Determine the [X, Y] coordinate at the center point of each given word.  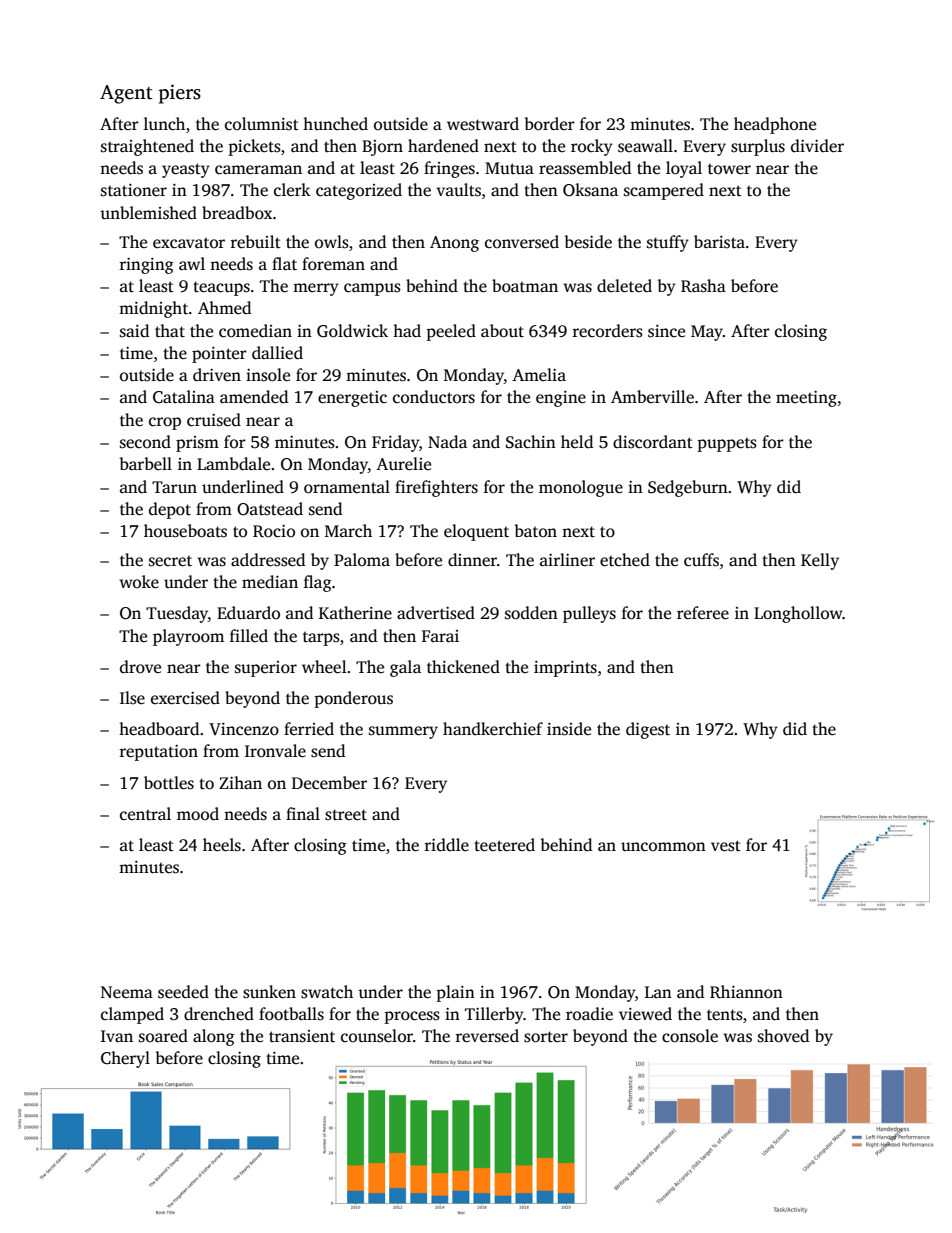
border [550, 124]
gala [405, 668]
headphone [775, 125]
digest [648, 730]
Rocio [274, 531]
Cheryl [125, 1059]
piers [180, 94]
